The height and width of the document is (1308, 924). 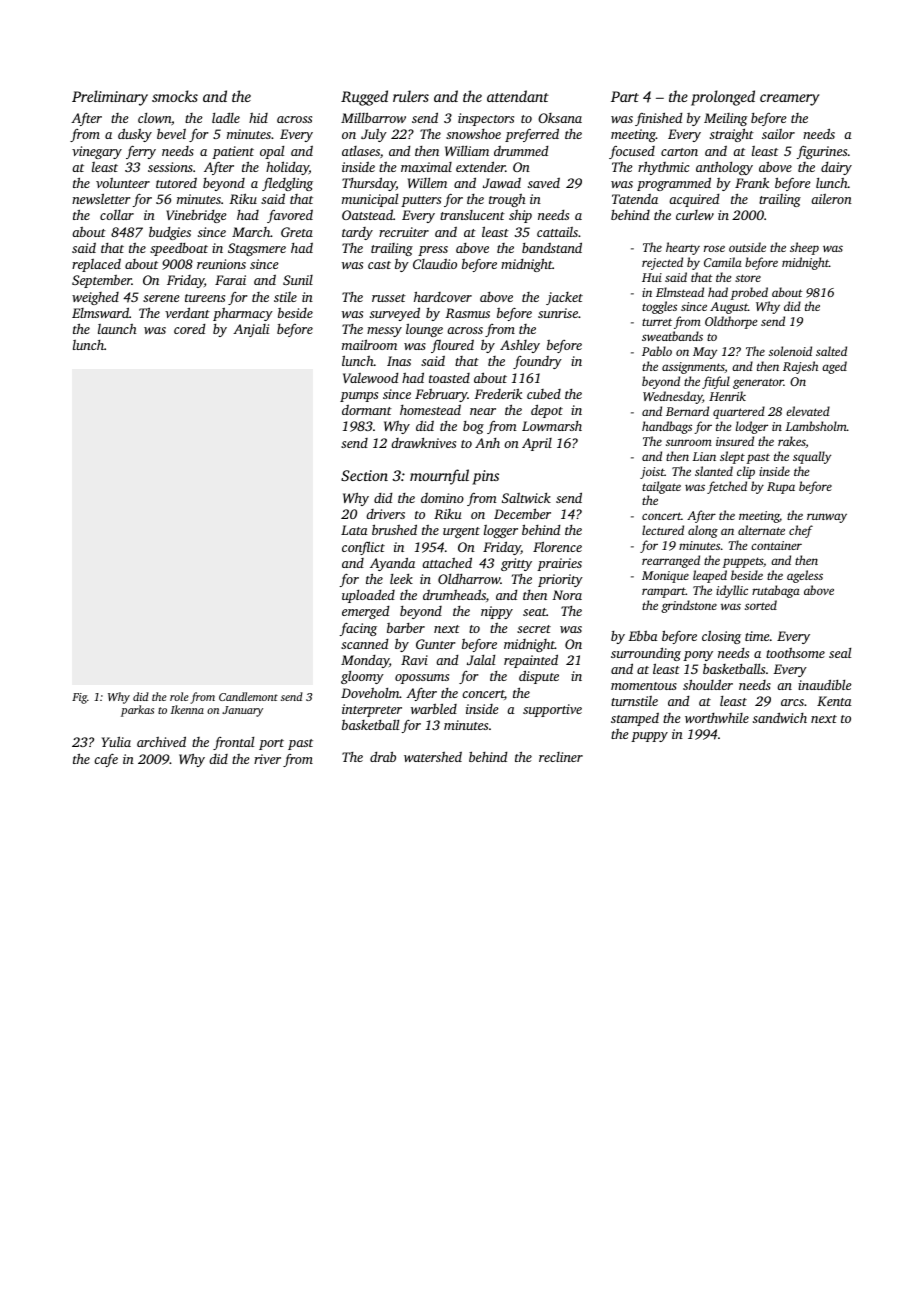 I want to click on finished, so click(x=658, y=119).
